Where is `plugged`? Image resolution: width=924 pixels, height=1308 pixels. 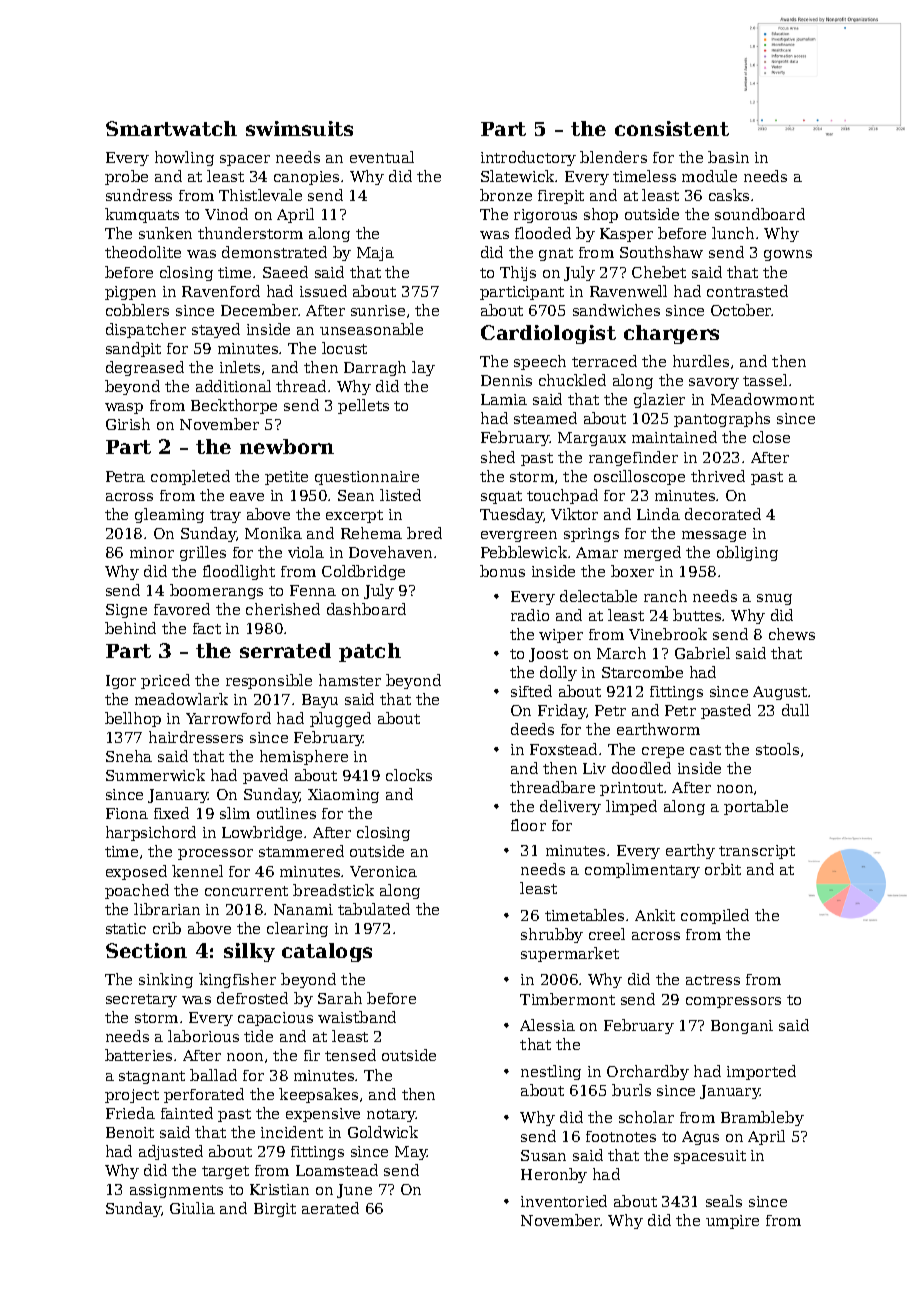 plugged is located at coordinates (340, 719).
